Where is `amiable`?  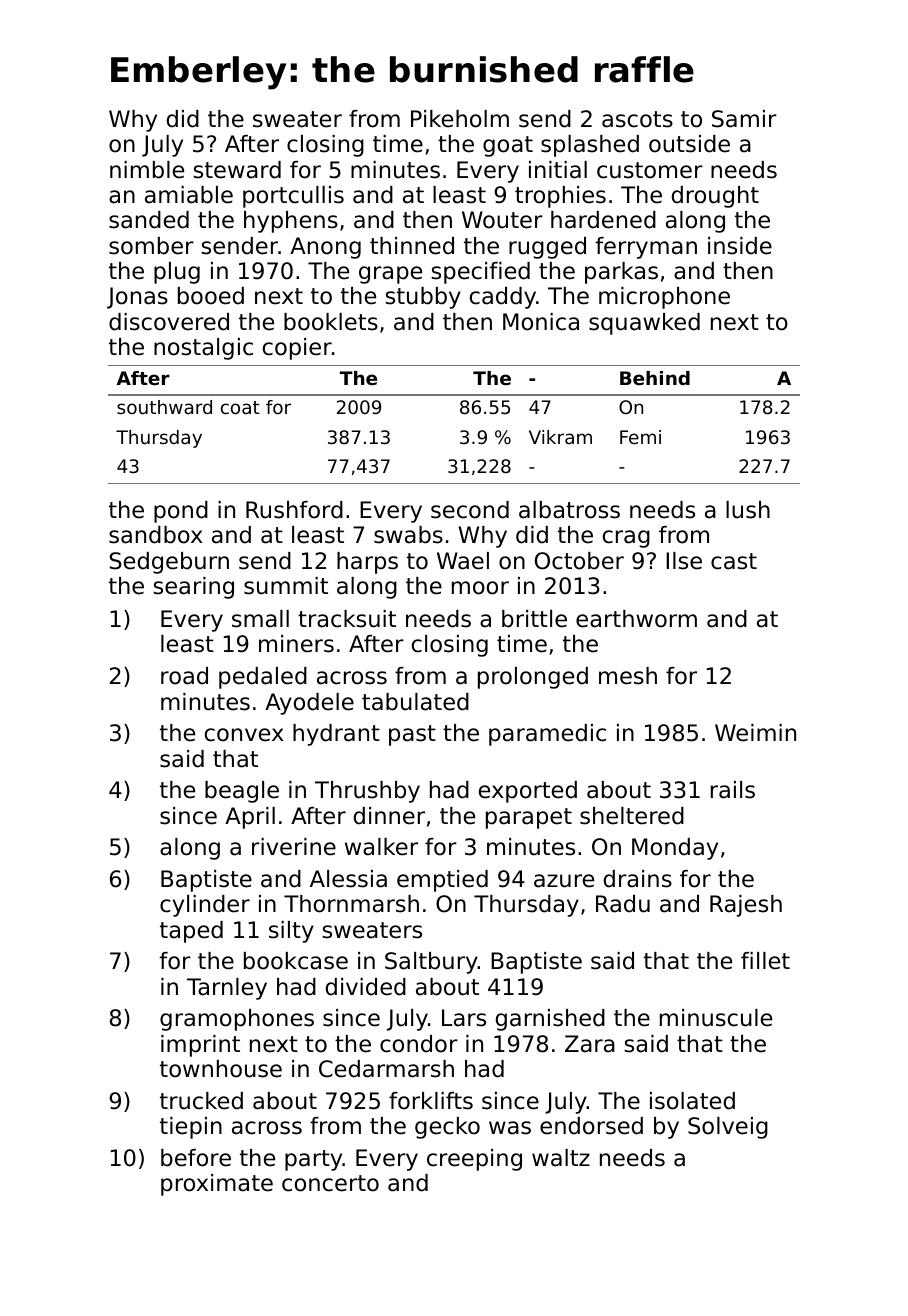 amiable is located at coordinates (189, 195).
